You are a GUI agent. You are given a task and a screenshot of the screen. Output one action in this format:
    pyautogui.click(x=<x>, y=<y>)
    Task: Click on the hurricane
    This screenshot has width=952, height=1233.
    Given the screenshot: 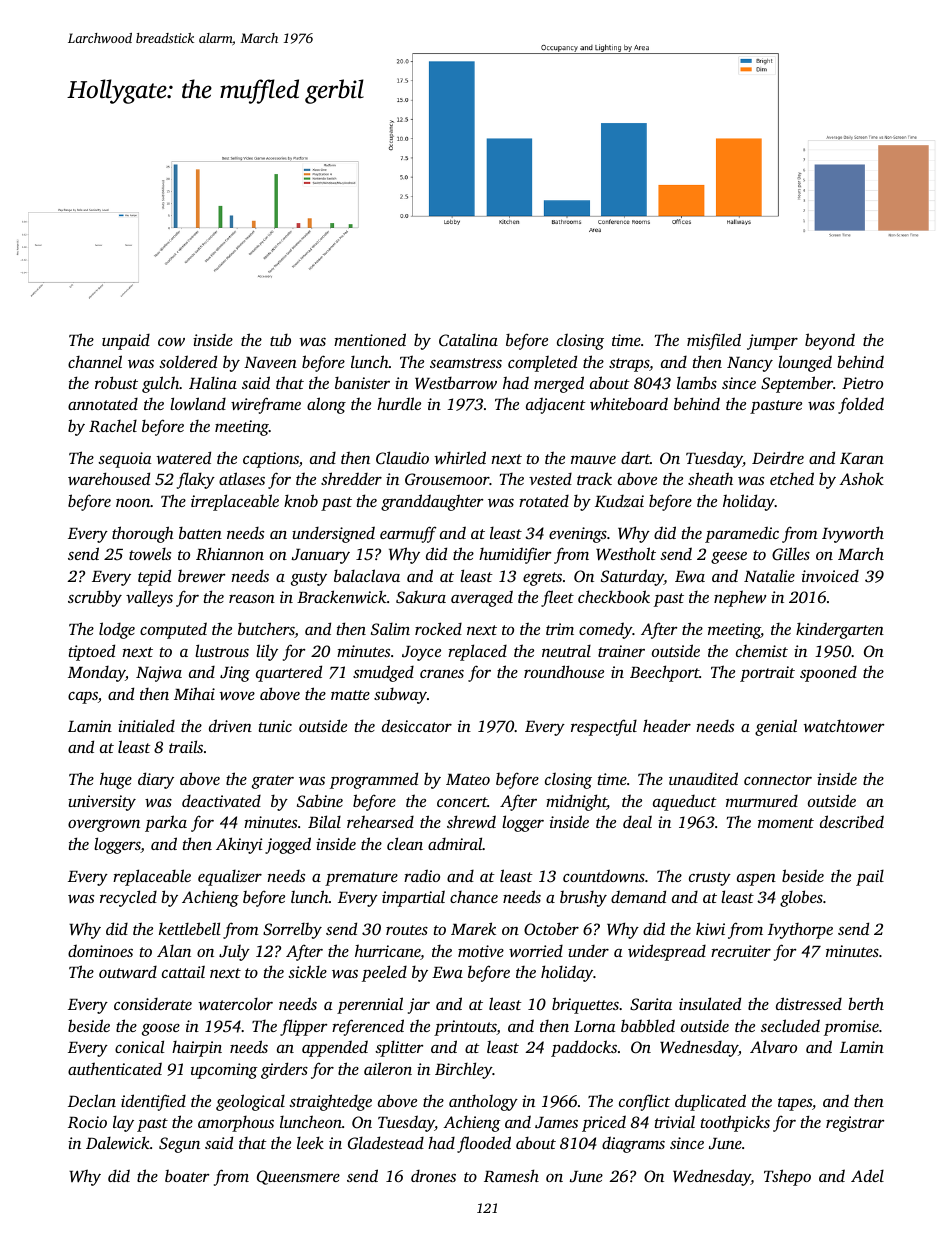 What is the action you would take?
    pyautogui.click(x=388, y=952)
